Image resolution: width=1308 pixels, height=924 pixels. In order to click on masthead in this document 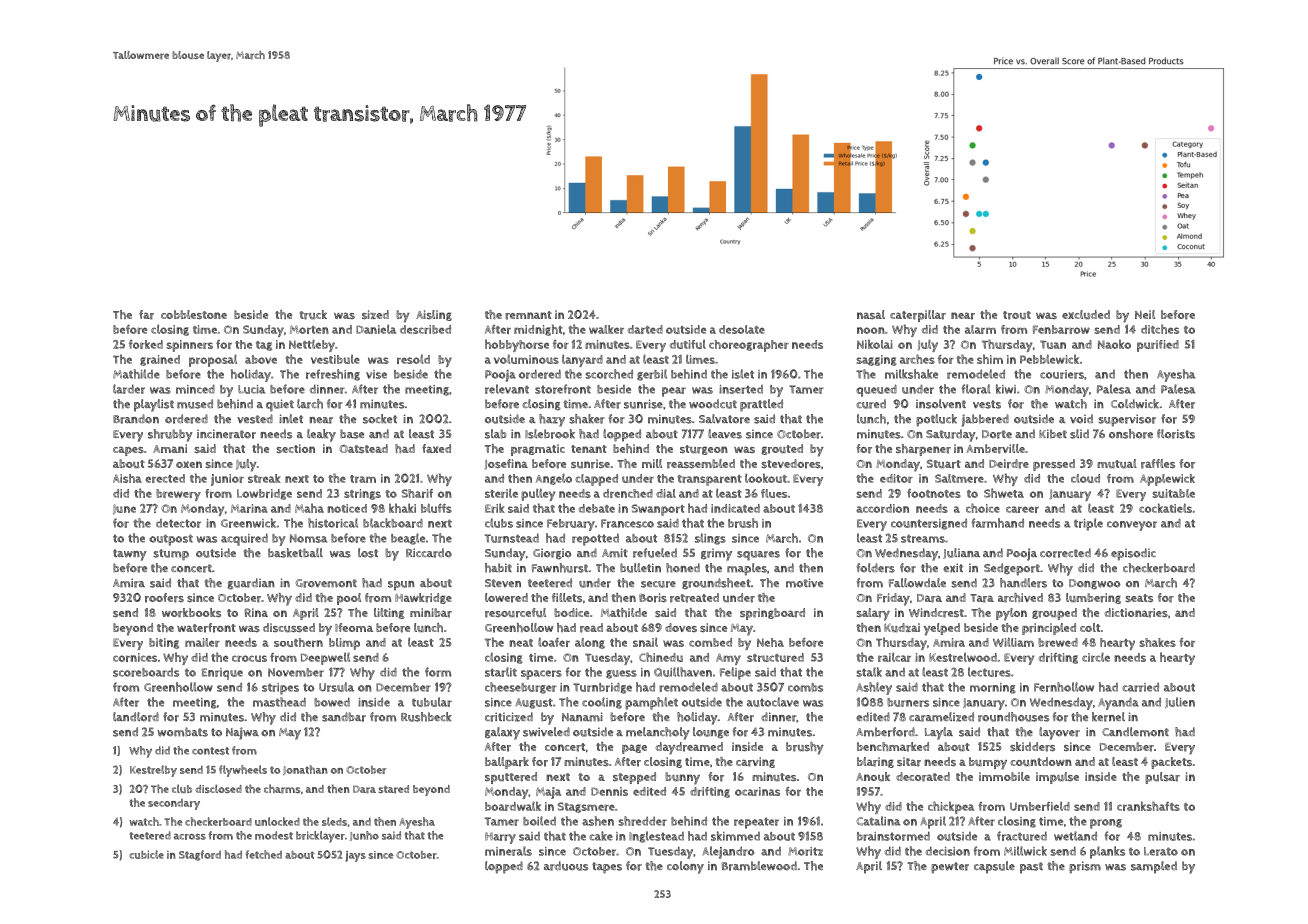, I will do `click(279, 702)`.
